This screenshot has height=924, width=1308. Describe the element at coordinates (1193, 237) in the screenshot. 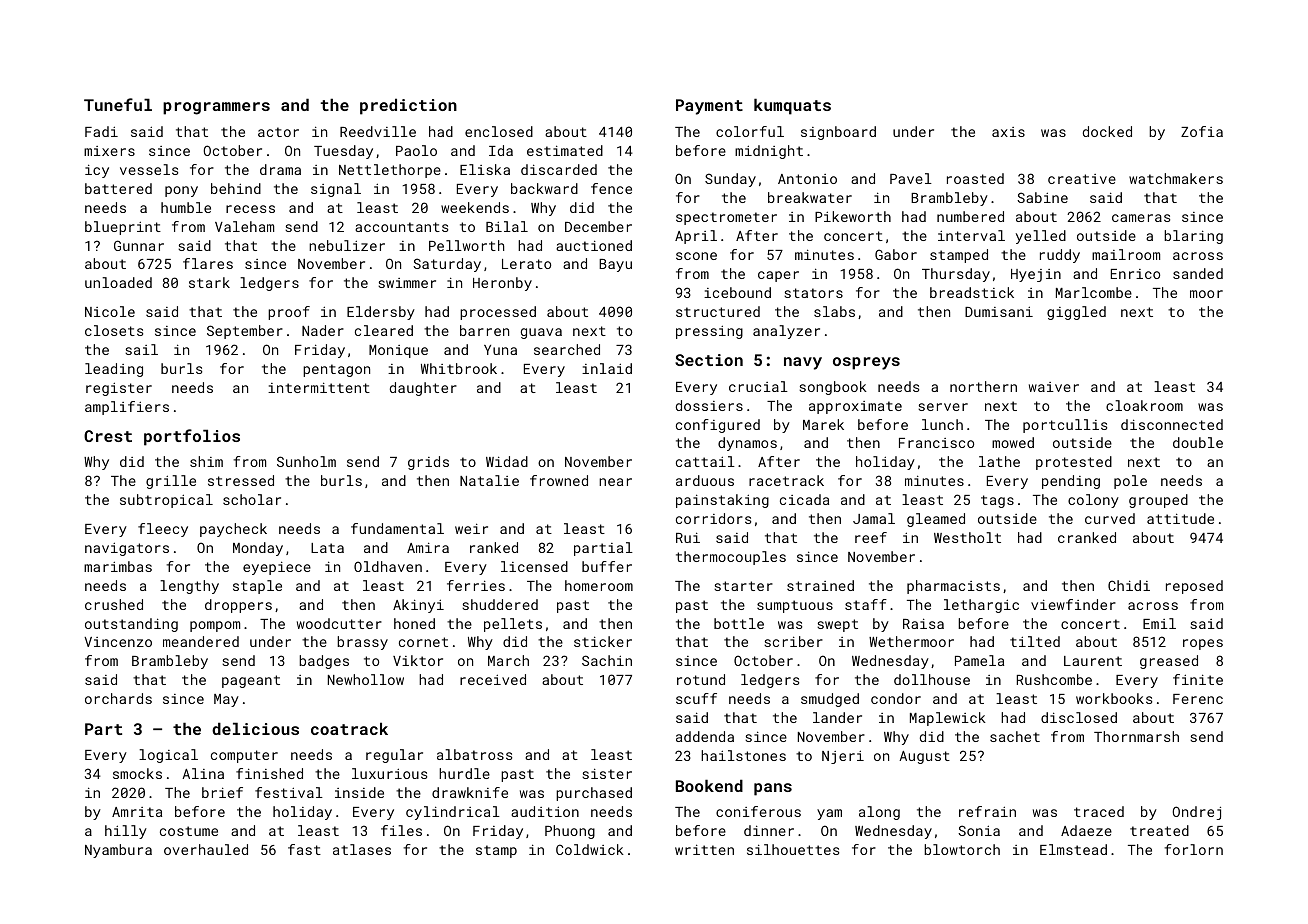

I see `blaring` at that location.
